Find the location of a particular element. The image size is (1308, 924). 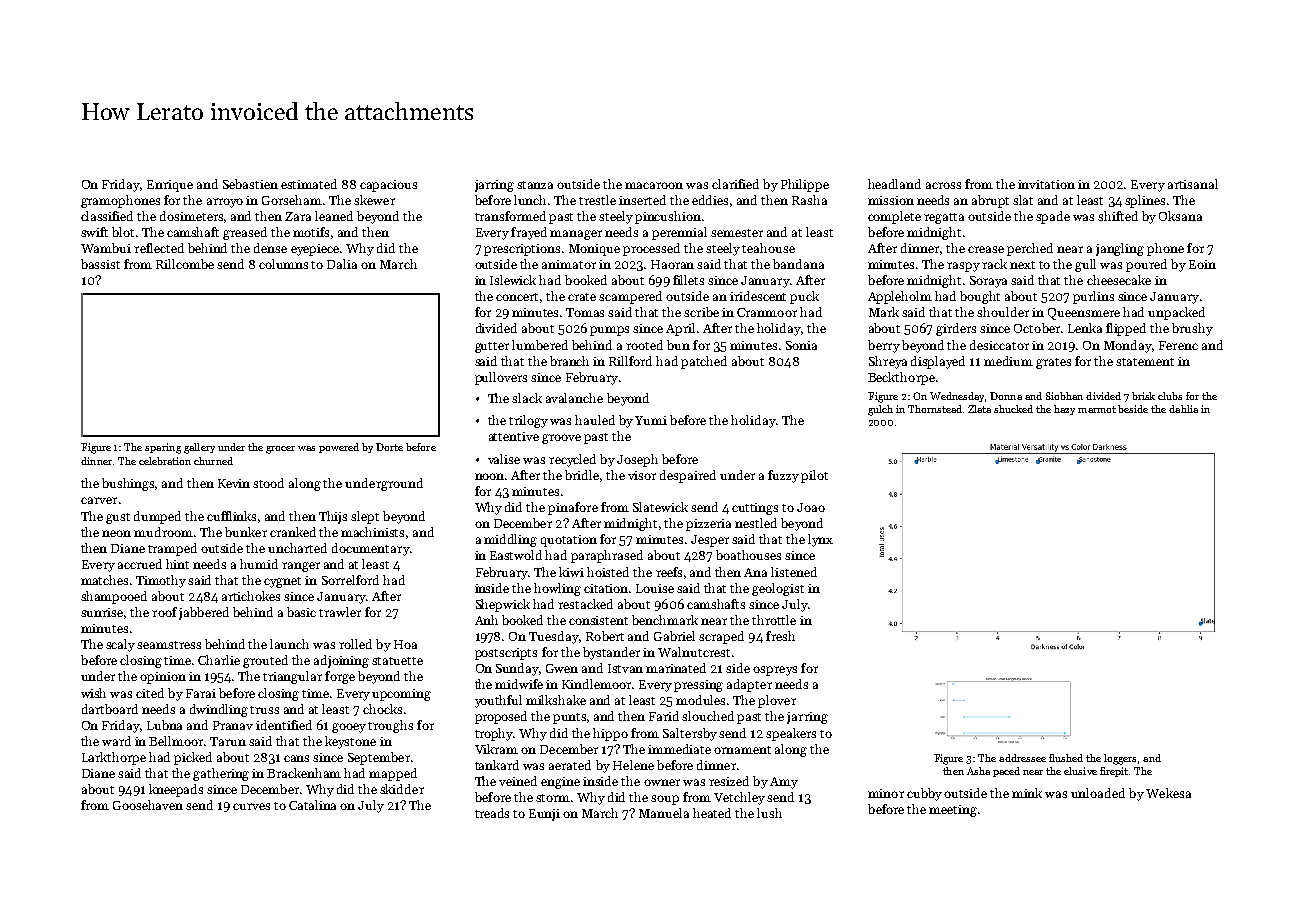

prescriptions is located at coordinates (522, 250).
